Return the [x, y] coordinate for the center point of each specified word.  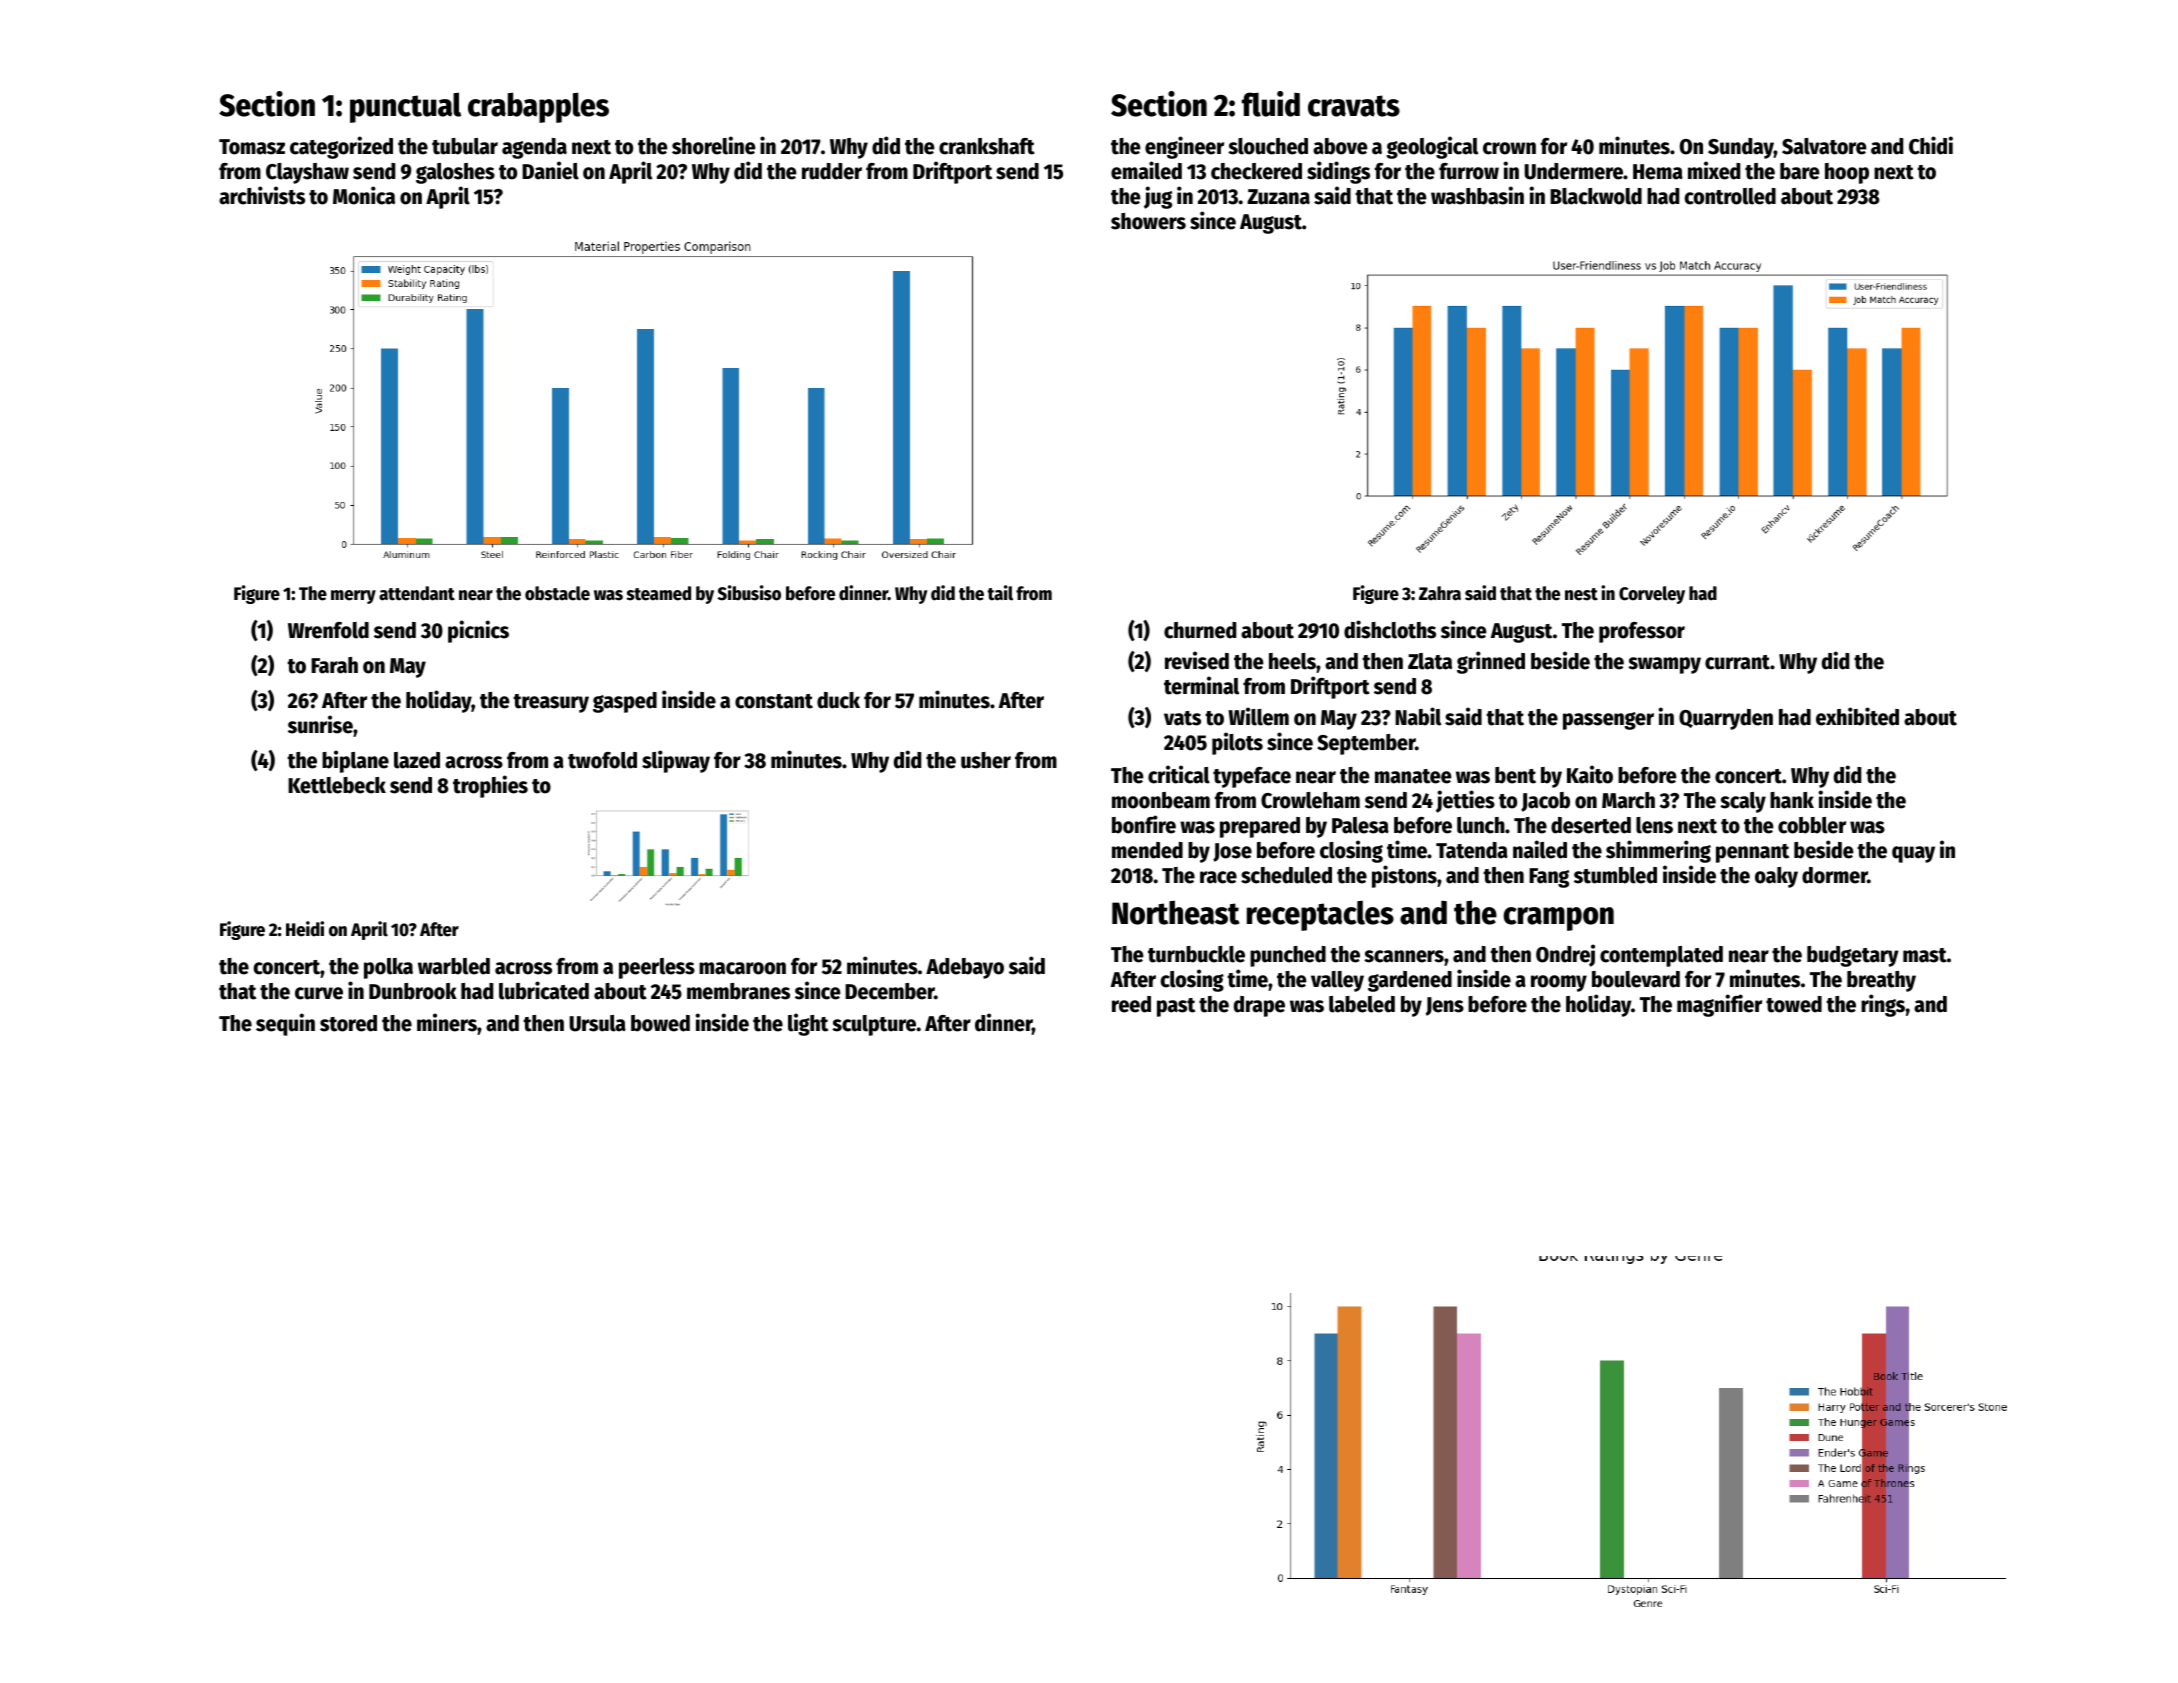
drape [1259, 1006]
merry [353, 597]
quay [1913, 854]
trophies [490, 786]
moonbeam [1161, 800]
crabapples [538, 107]
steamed [658, 593]
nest [1581, 594]
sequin [285, 1024]
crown [1509, 148]
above [1340, 146]
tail [1000, 593]
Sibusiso [749, 593]
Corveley [1652, 595]
